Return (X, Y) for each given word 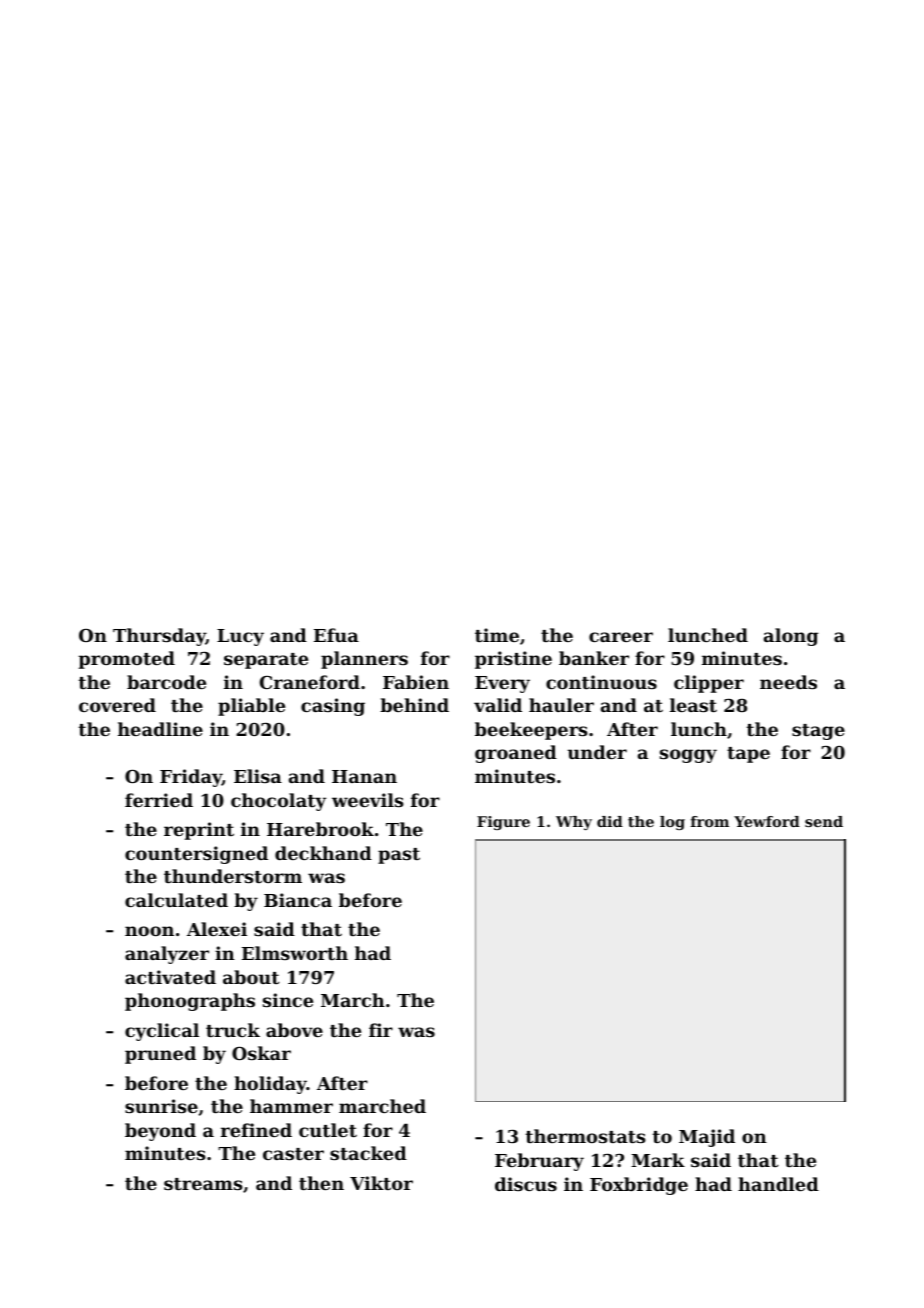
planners (364, 660)
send (824, 821)
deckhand (323, 853)
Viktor (381, 1183)
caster (293, 1154)
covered (117, 705)
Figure (503, 823)
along (791, 637)
